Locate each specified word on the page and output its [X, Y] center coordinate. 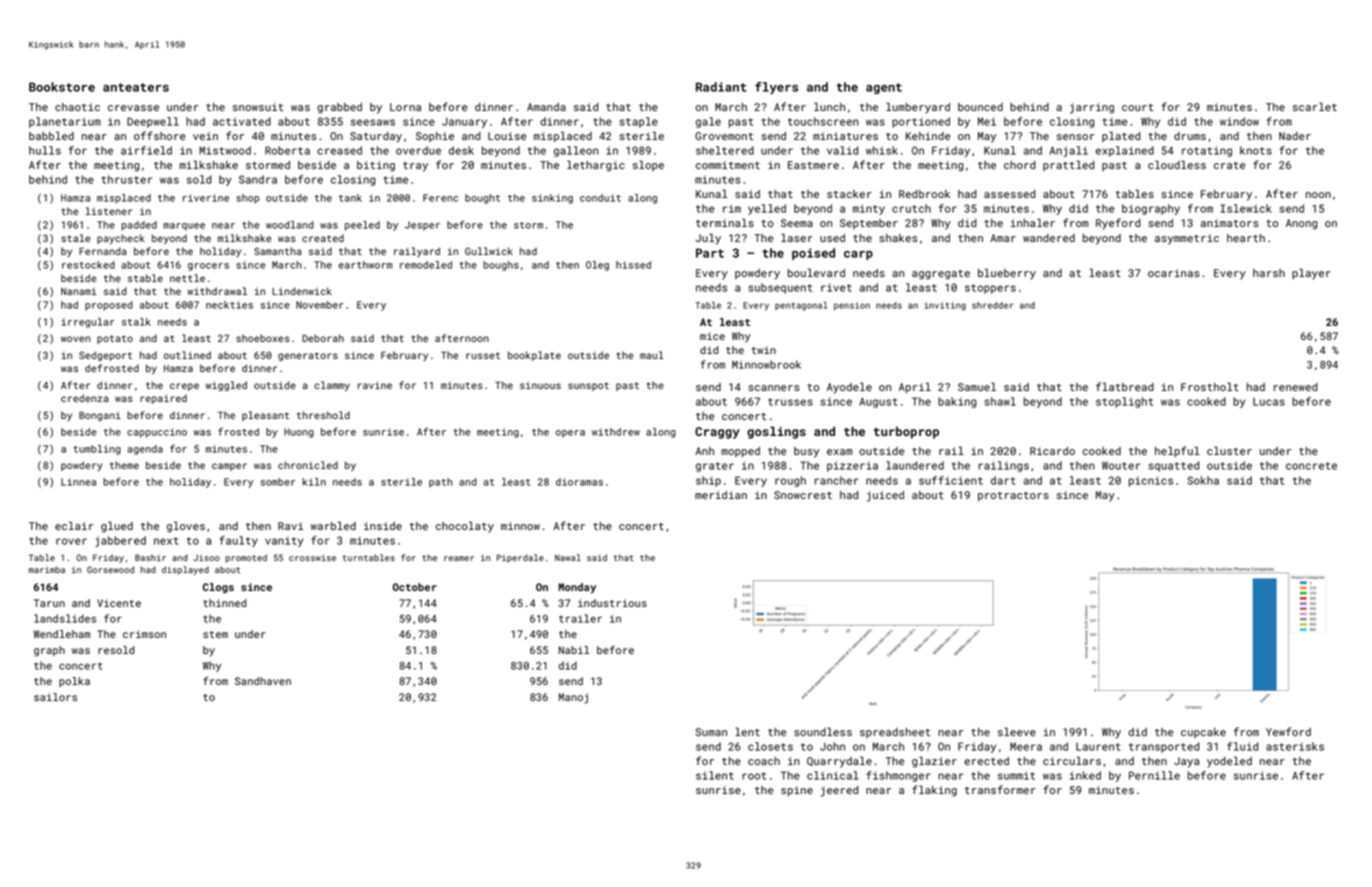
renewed [1295, 387]
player [1311, 274]
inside [383, 526]
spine [797, 791]
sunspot [588, 386]
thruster [126, 179]
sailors [55, 697]
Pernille [1154, 775]
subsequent [780, 288]
